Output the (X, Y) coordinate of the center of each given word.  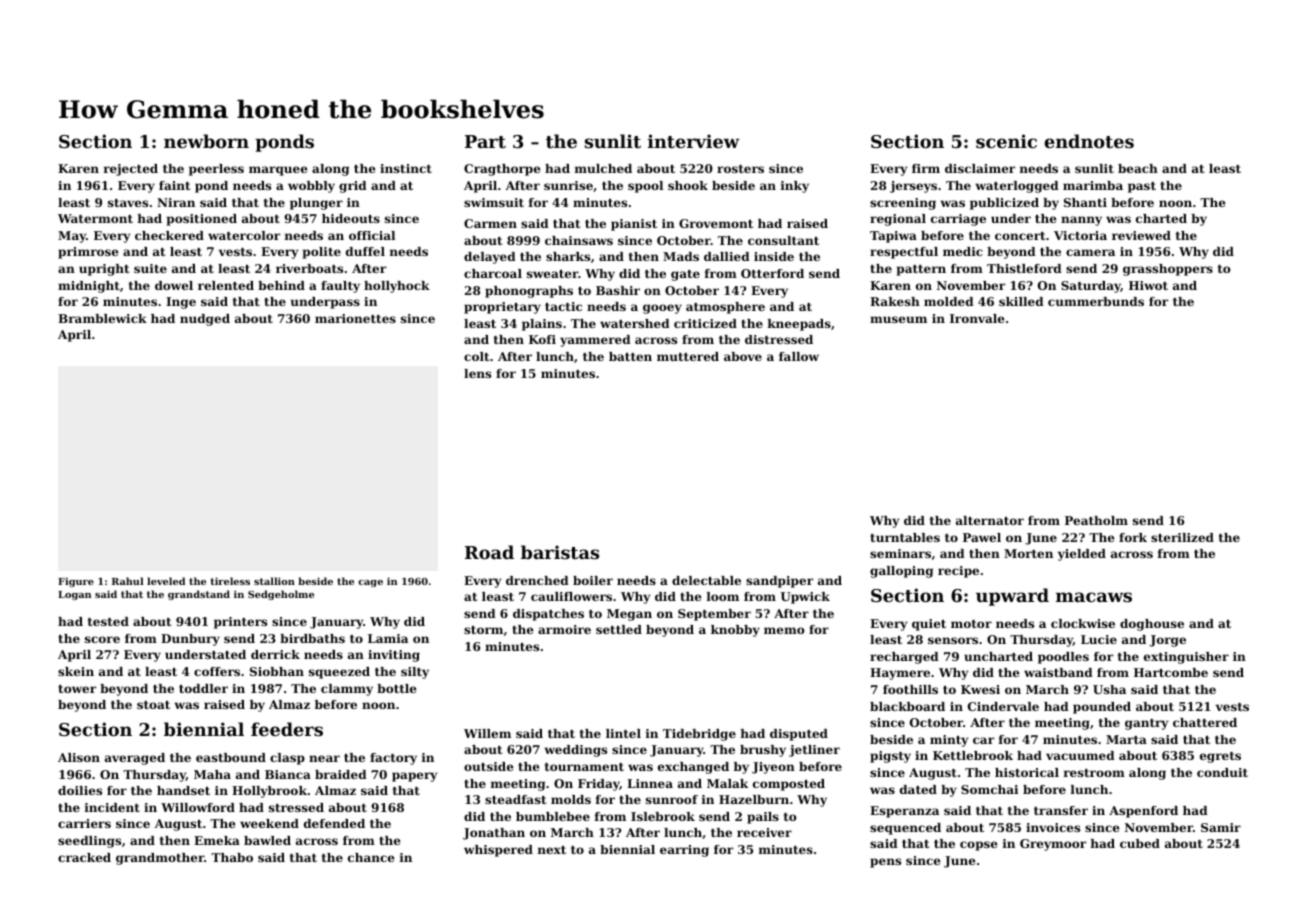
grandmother (160, 859)
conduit (1222, 772)
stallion (274, 581)
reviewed (1141, 235)
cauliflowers (571, 596)
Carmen (490, 223)
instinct (406, 168)
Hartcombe (1171, 672)
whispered (498, 851)
